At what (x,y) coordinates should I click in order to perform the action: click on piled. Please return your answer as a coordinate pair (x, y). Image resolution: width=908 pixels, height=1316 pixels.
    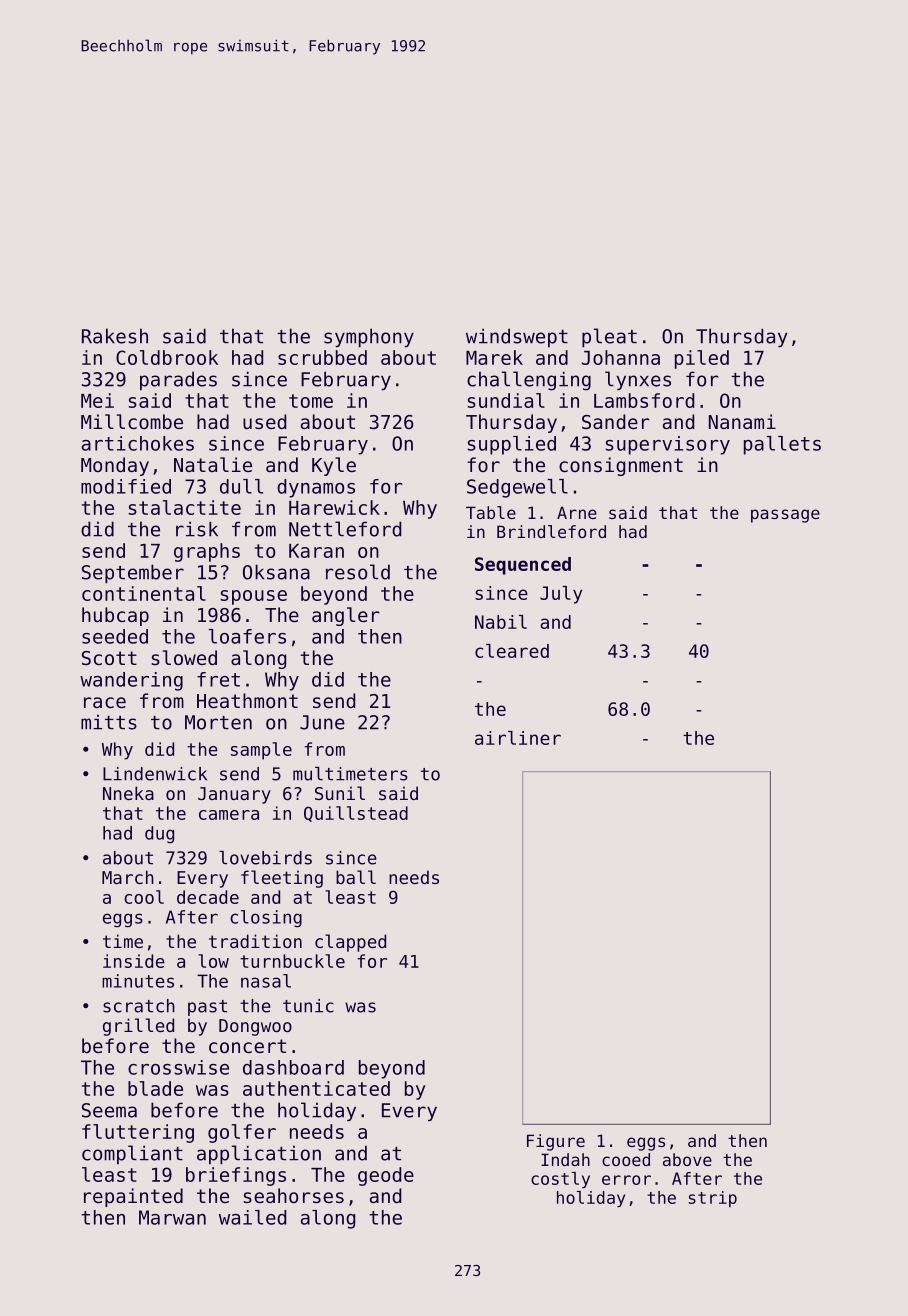
    Looking at the image, I should click on (702, 359).
